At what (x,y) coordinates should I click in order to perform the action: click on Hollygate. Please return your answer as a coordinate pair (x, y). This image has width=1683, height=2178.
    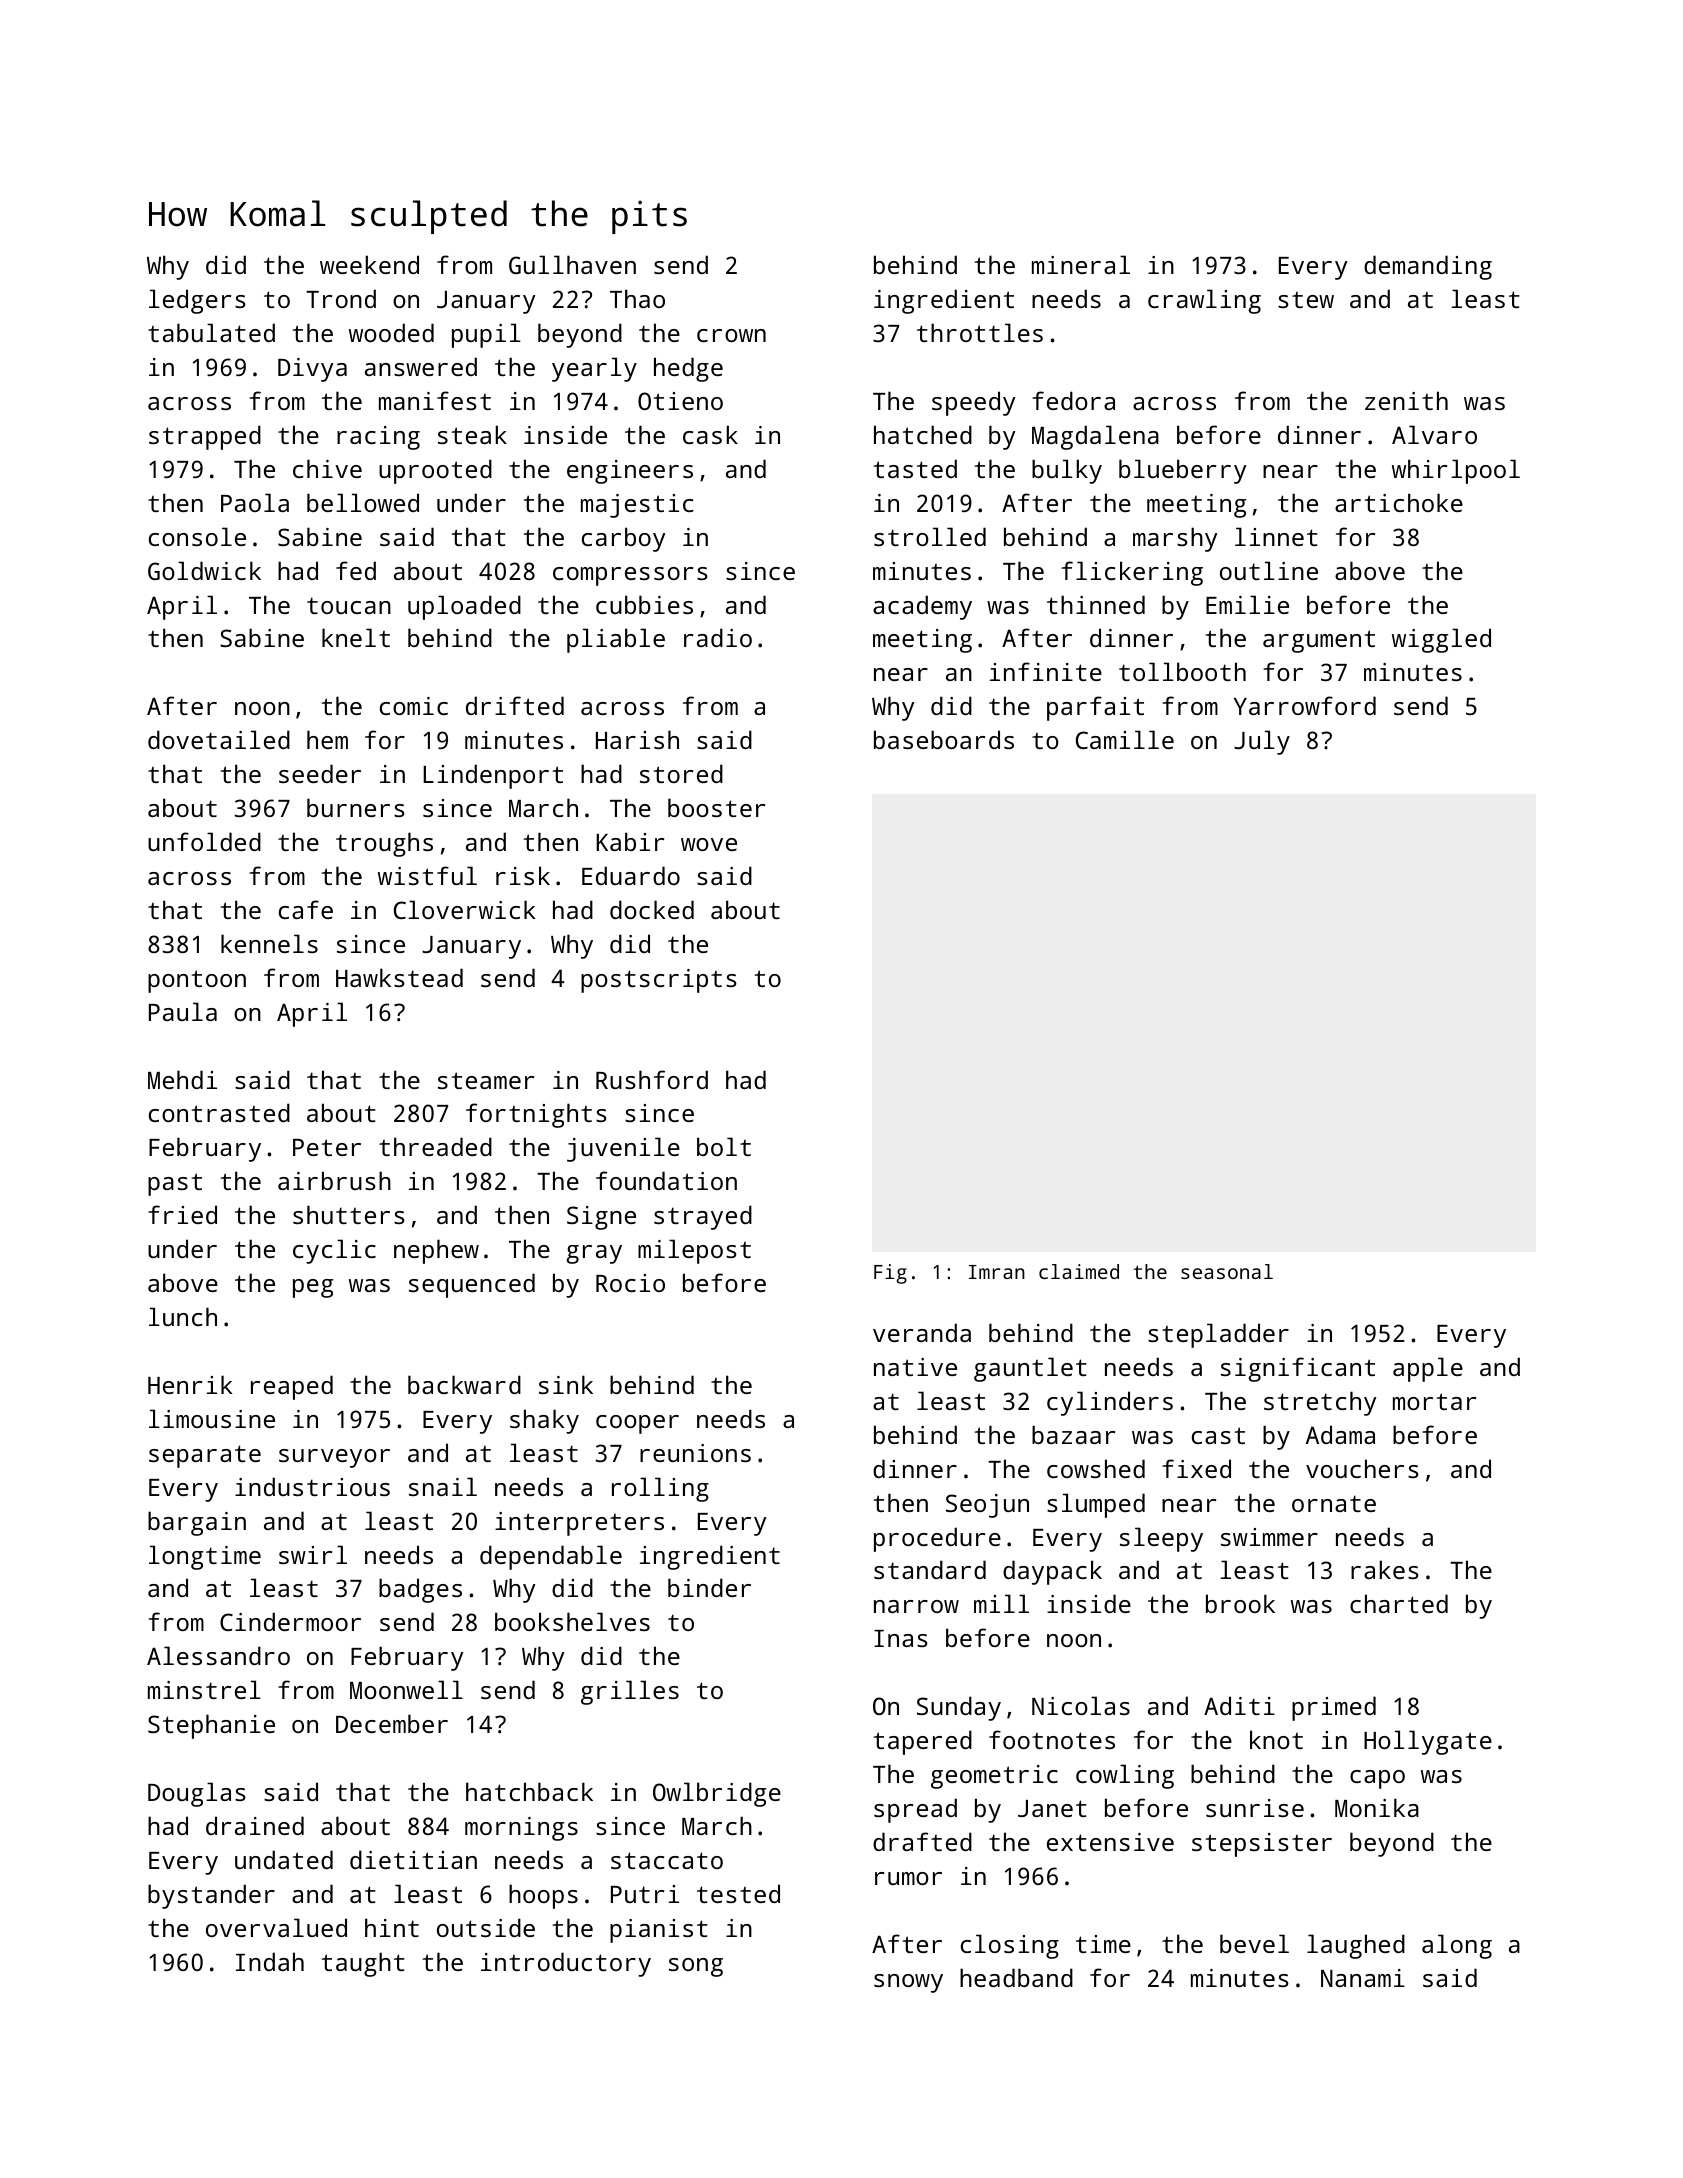
    Looking at the image, I should click on (1428, 1742).
